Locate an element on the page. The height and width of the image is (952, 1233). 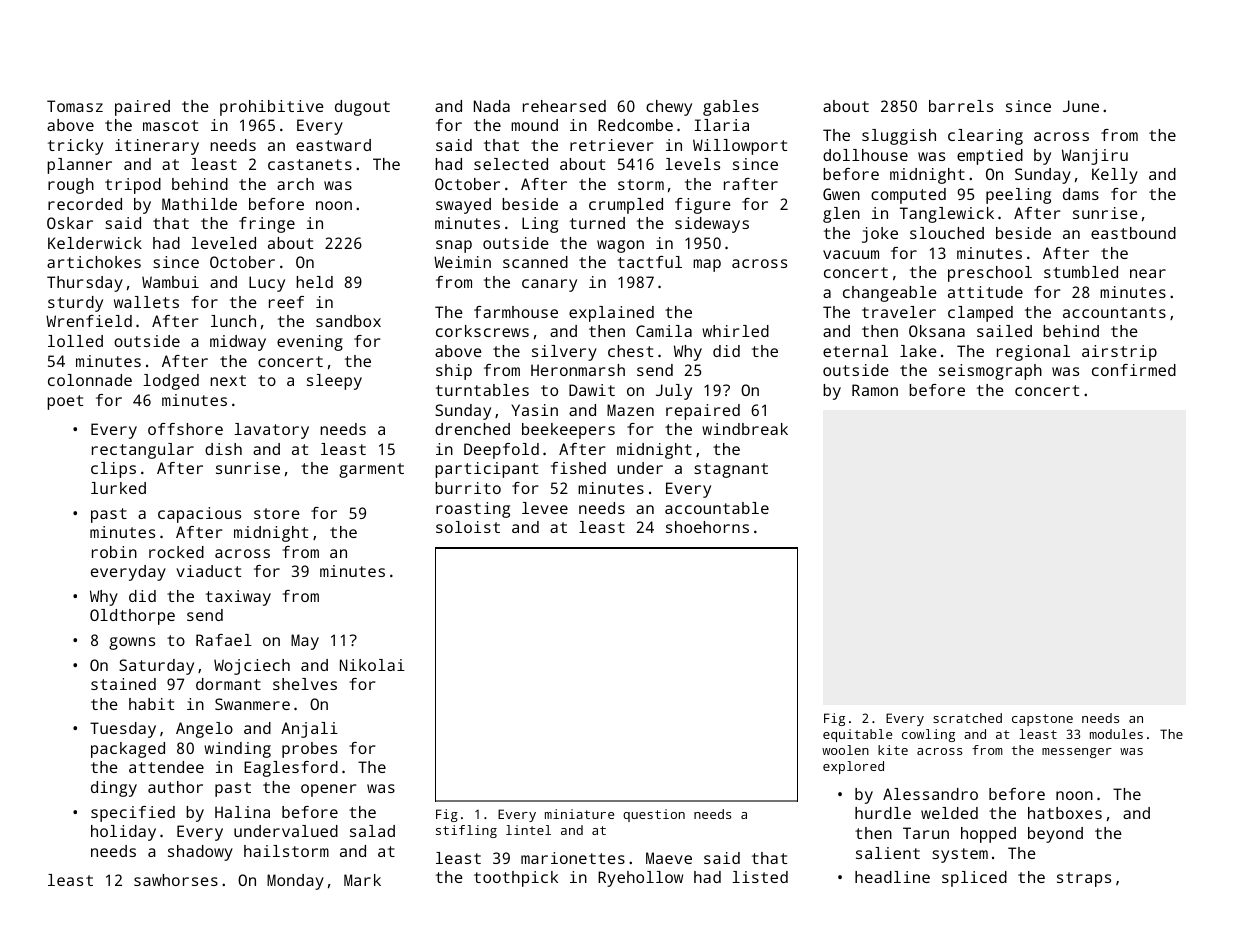
scratched is located at coordinates (967, 718).
